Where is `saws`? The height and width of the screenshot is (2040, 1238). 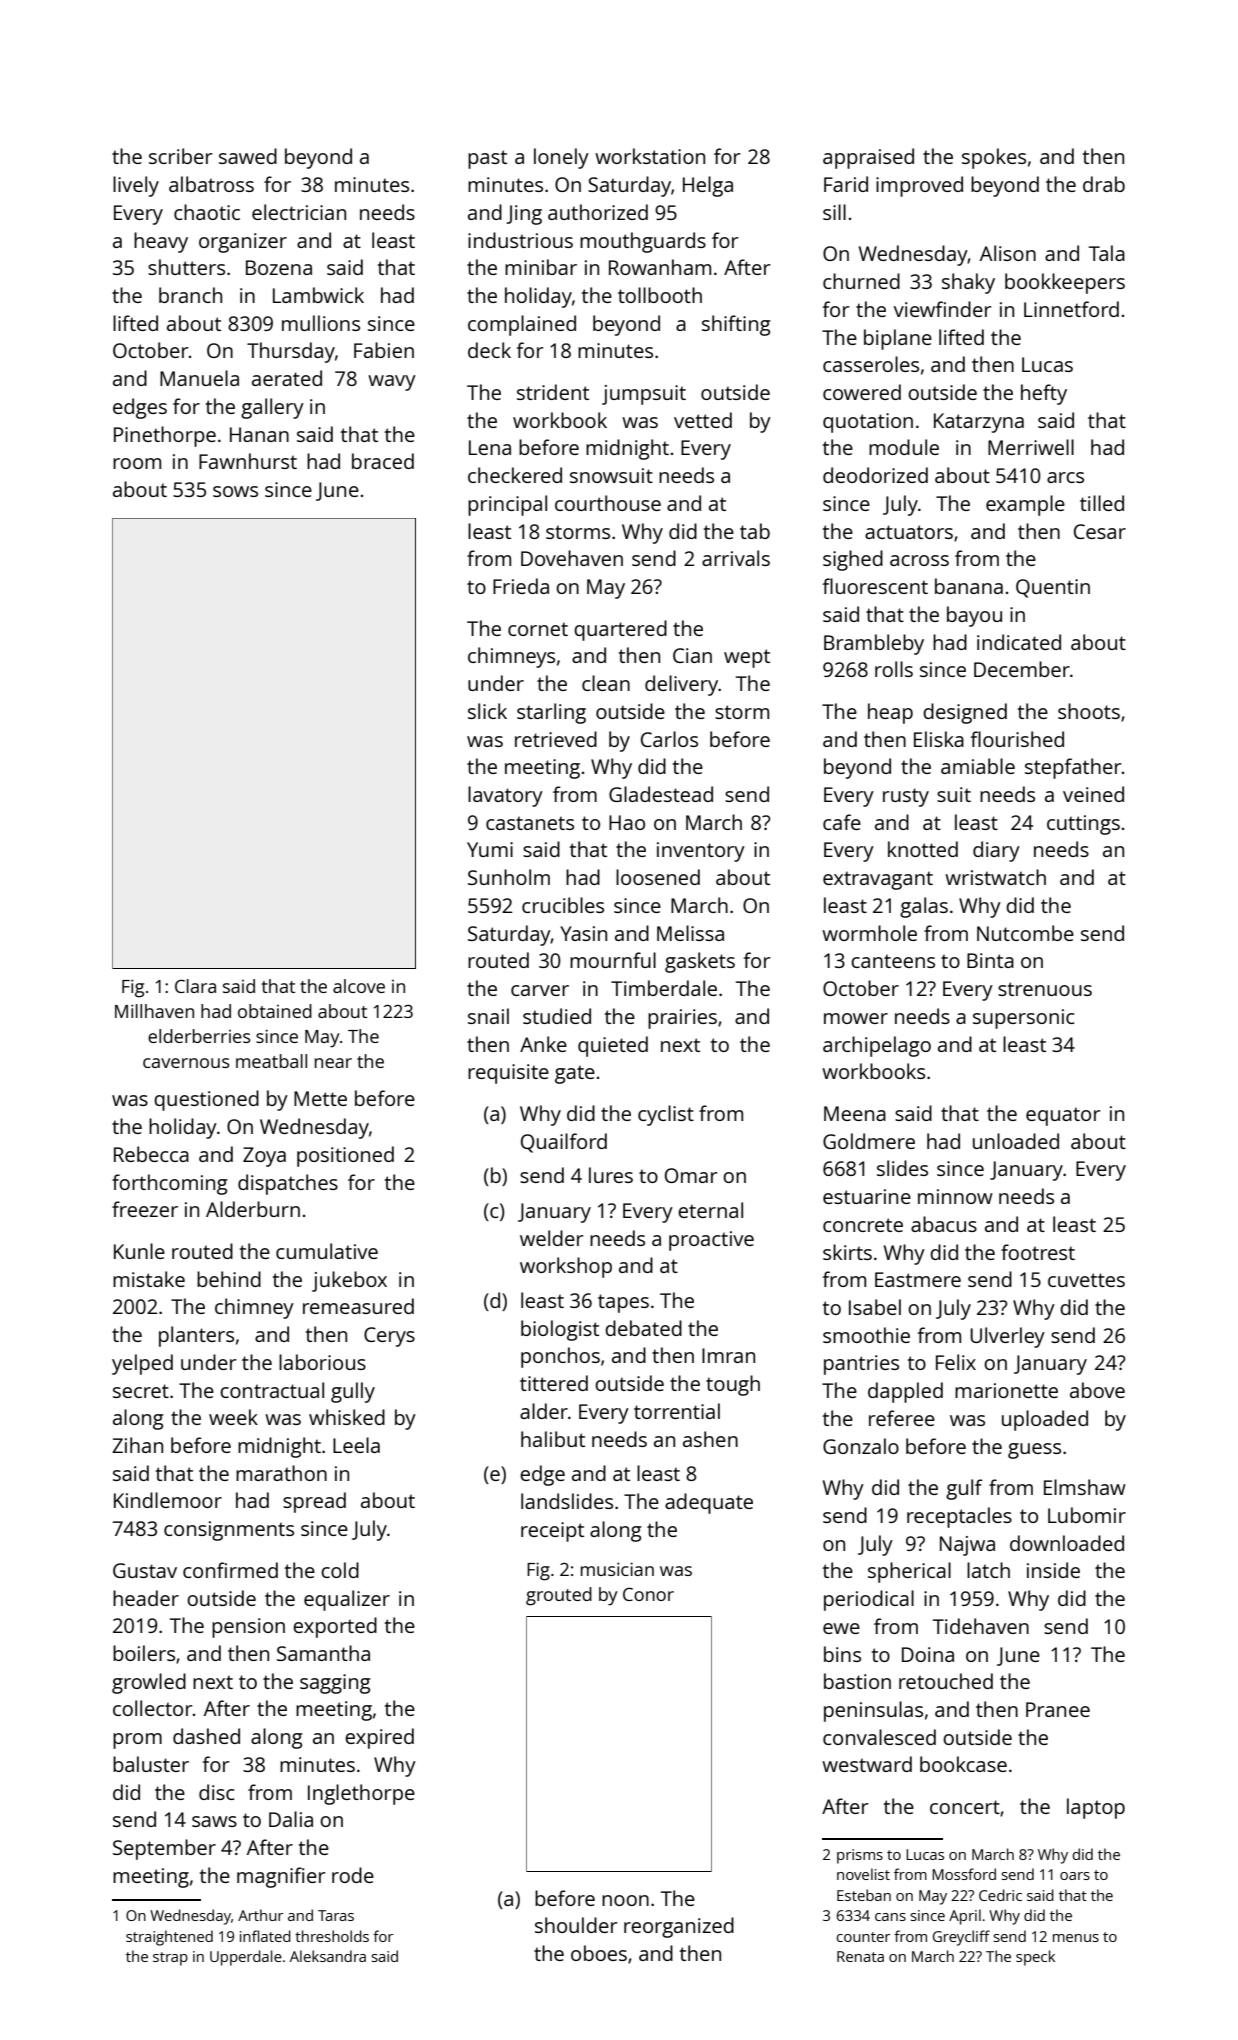 saws is located at coordinates (214, 1821).
